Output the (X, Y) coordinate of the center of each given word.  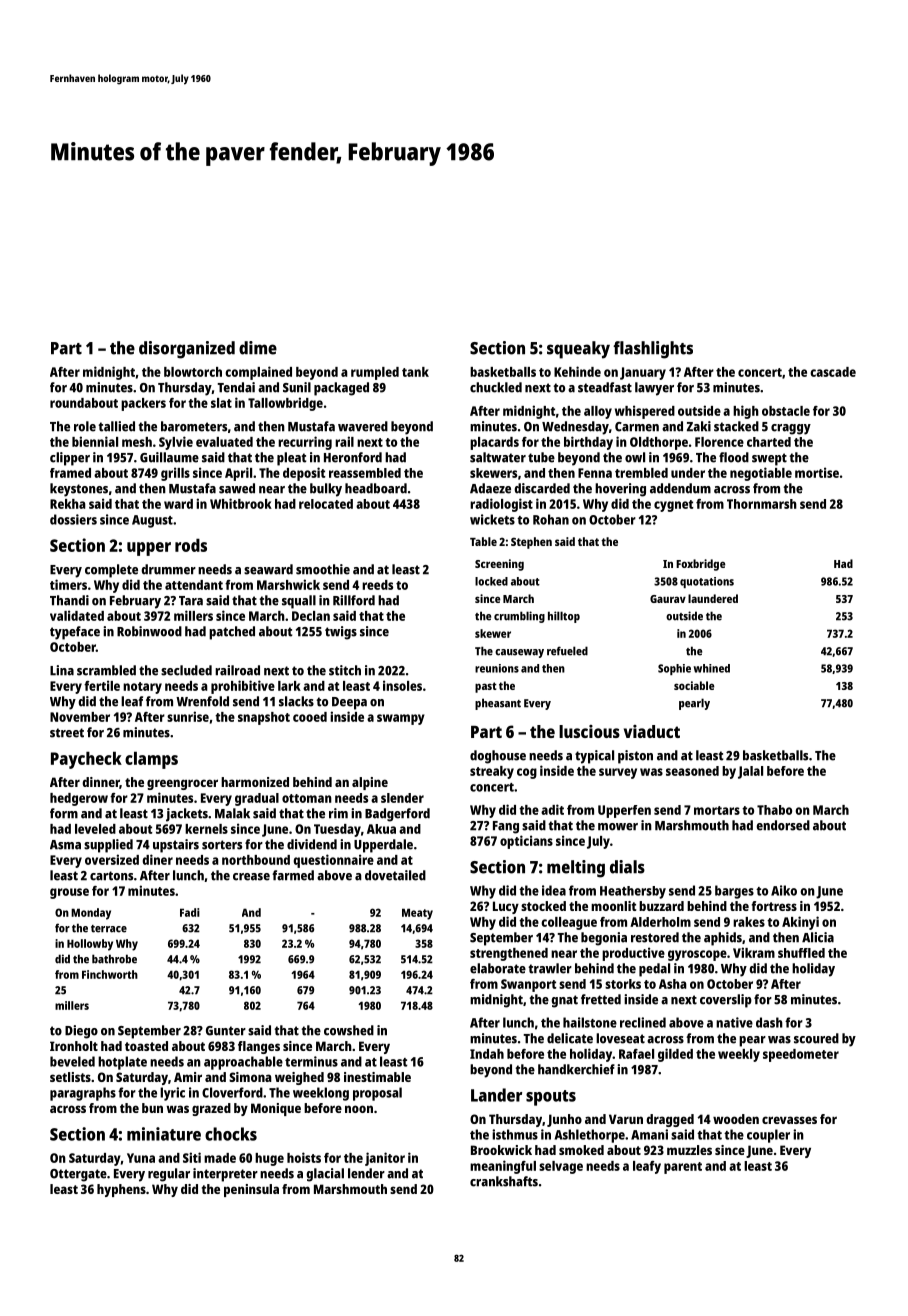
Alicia (818, 937)
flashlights (653, 350)
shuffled (801, 953)
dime (258, 348)
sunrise (188, 716)
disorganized (187, 350)
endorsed (783, 825)
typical (594, 757)
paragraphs (83, 1094)
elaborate (498, 968)
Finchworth (110, 974)
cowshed (349, 1030)
